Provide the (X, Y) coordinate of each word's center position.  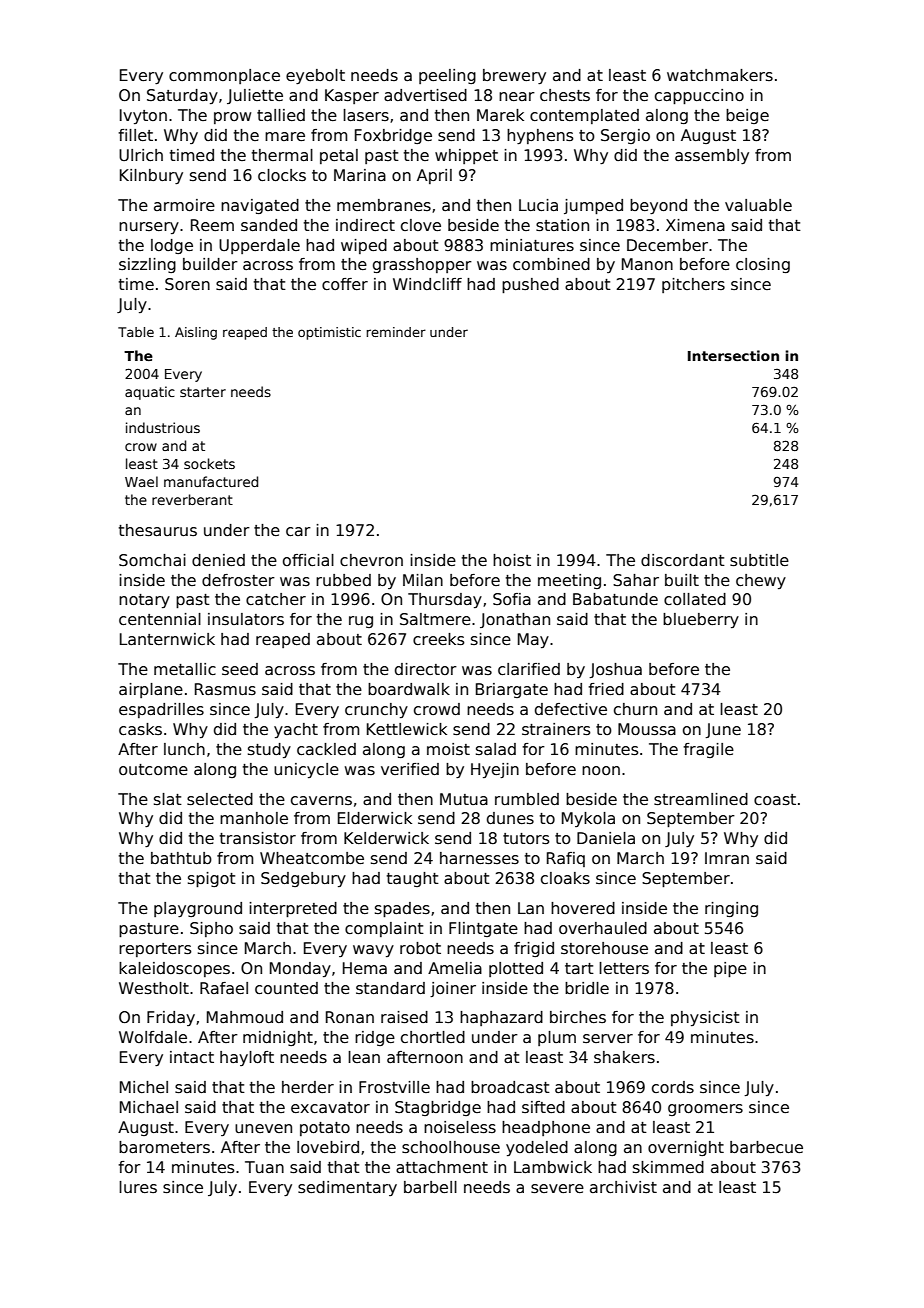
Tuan (264, 1167)
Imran (727, 858)
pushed (530, 285)
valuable (758, 205)
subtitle (759, 560)
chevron (371, 560)
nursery (149, 228)
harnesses (479, 858)
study (269, 750)
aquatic (150, 393)
